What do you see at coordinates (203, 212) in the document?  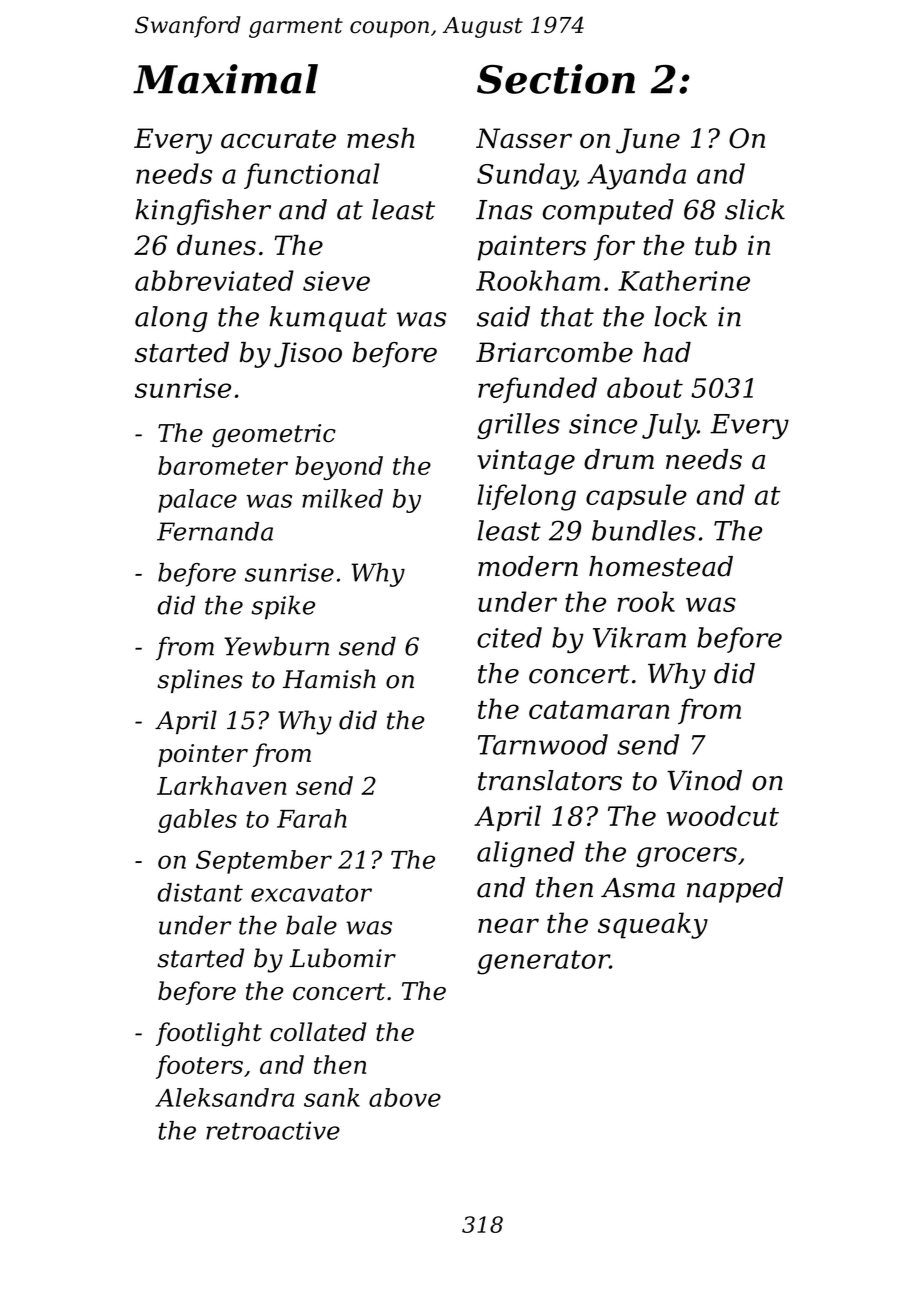 I see `kingfisher` at bounding box center [203, 212].
